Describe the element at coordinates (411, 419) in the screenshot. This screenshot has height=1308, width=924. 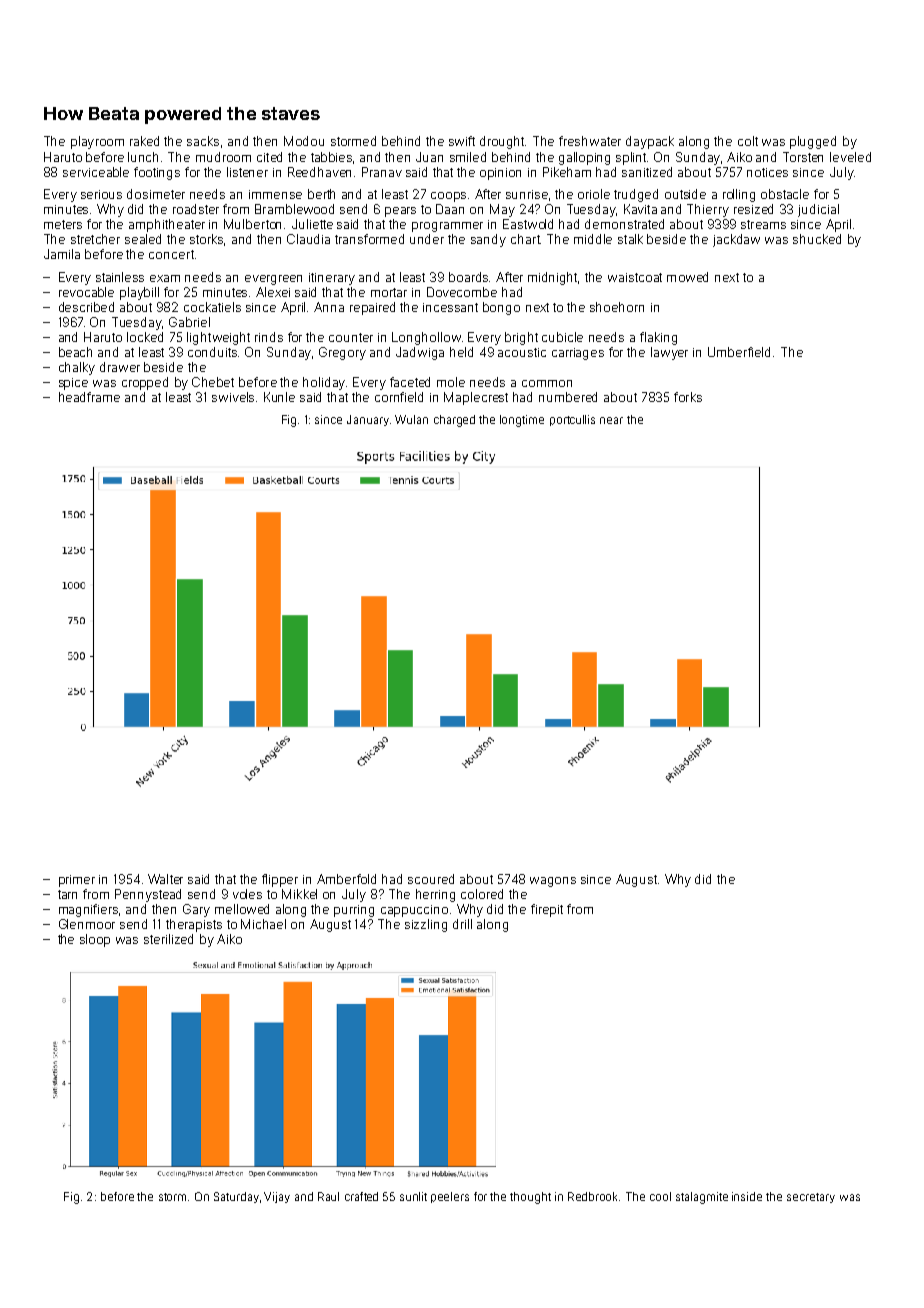
I see `Wulan` at that location.
